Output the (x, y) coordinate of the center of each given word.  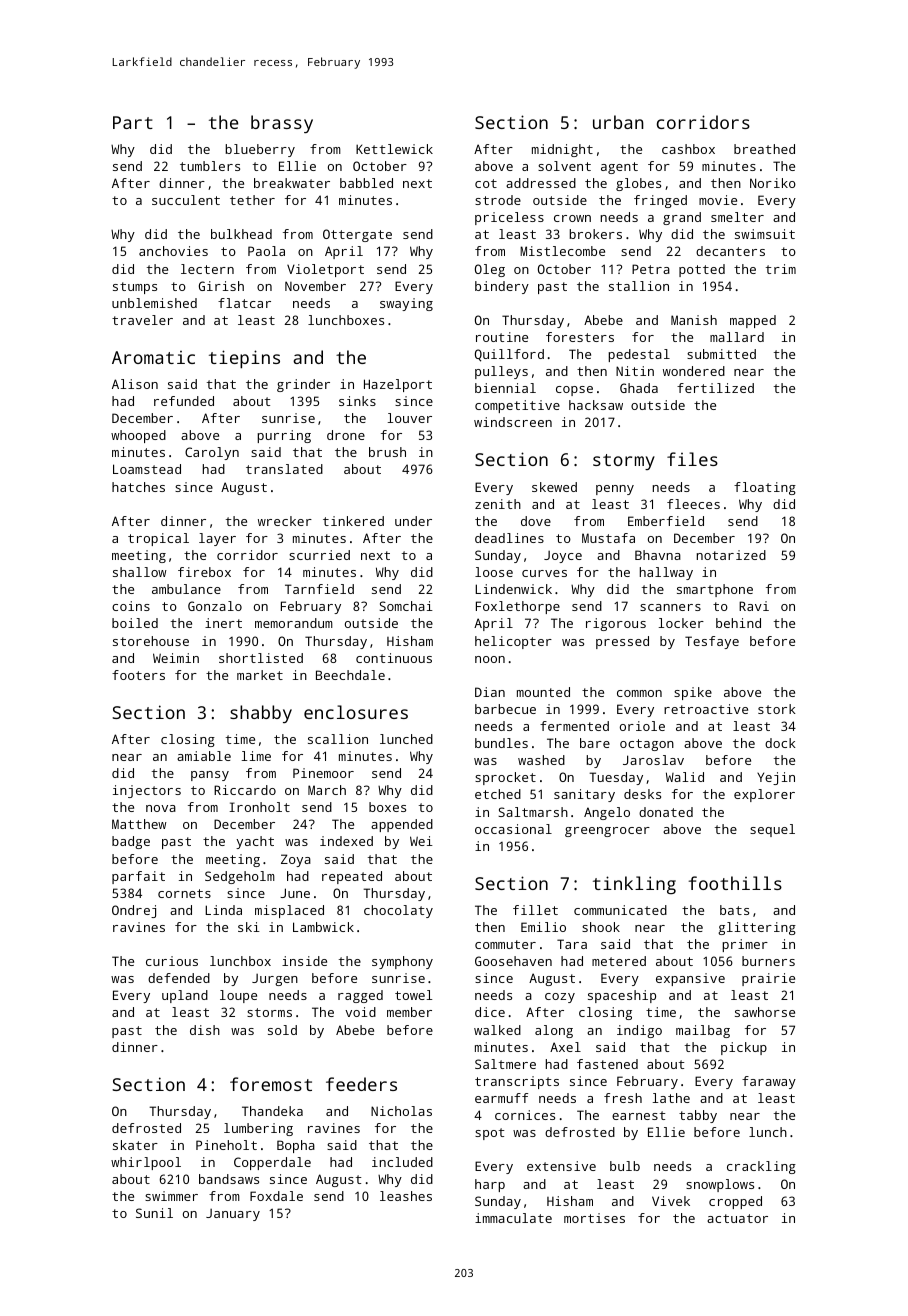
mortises (594, 1218)
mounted (543, 692)
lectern (207, 269)
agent (619, 168)
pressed (622, 642)
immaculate (513, 1218)
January (233, 1215)
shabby (261, 714)
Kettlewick (394, 149)
